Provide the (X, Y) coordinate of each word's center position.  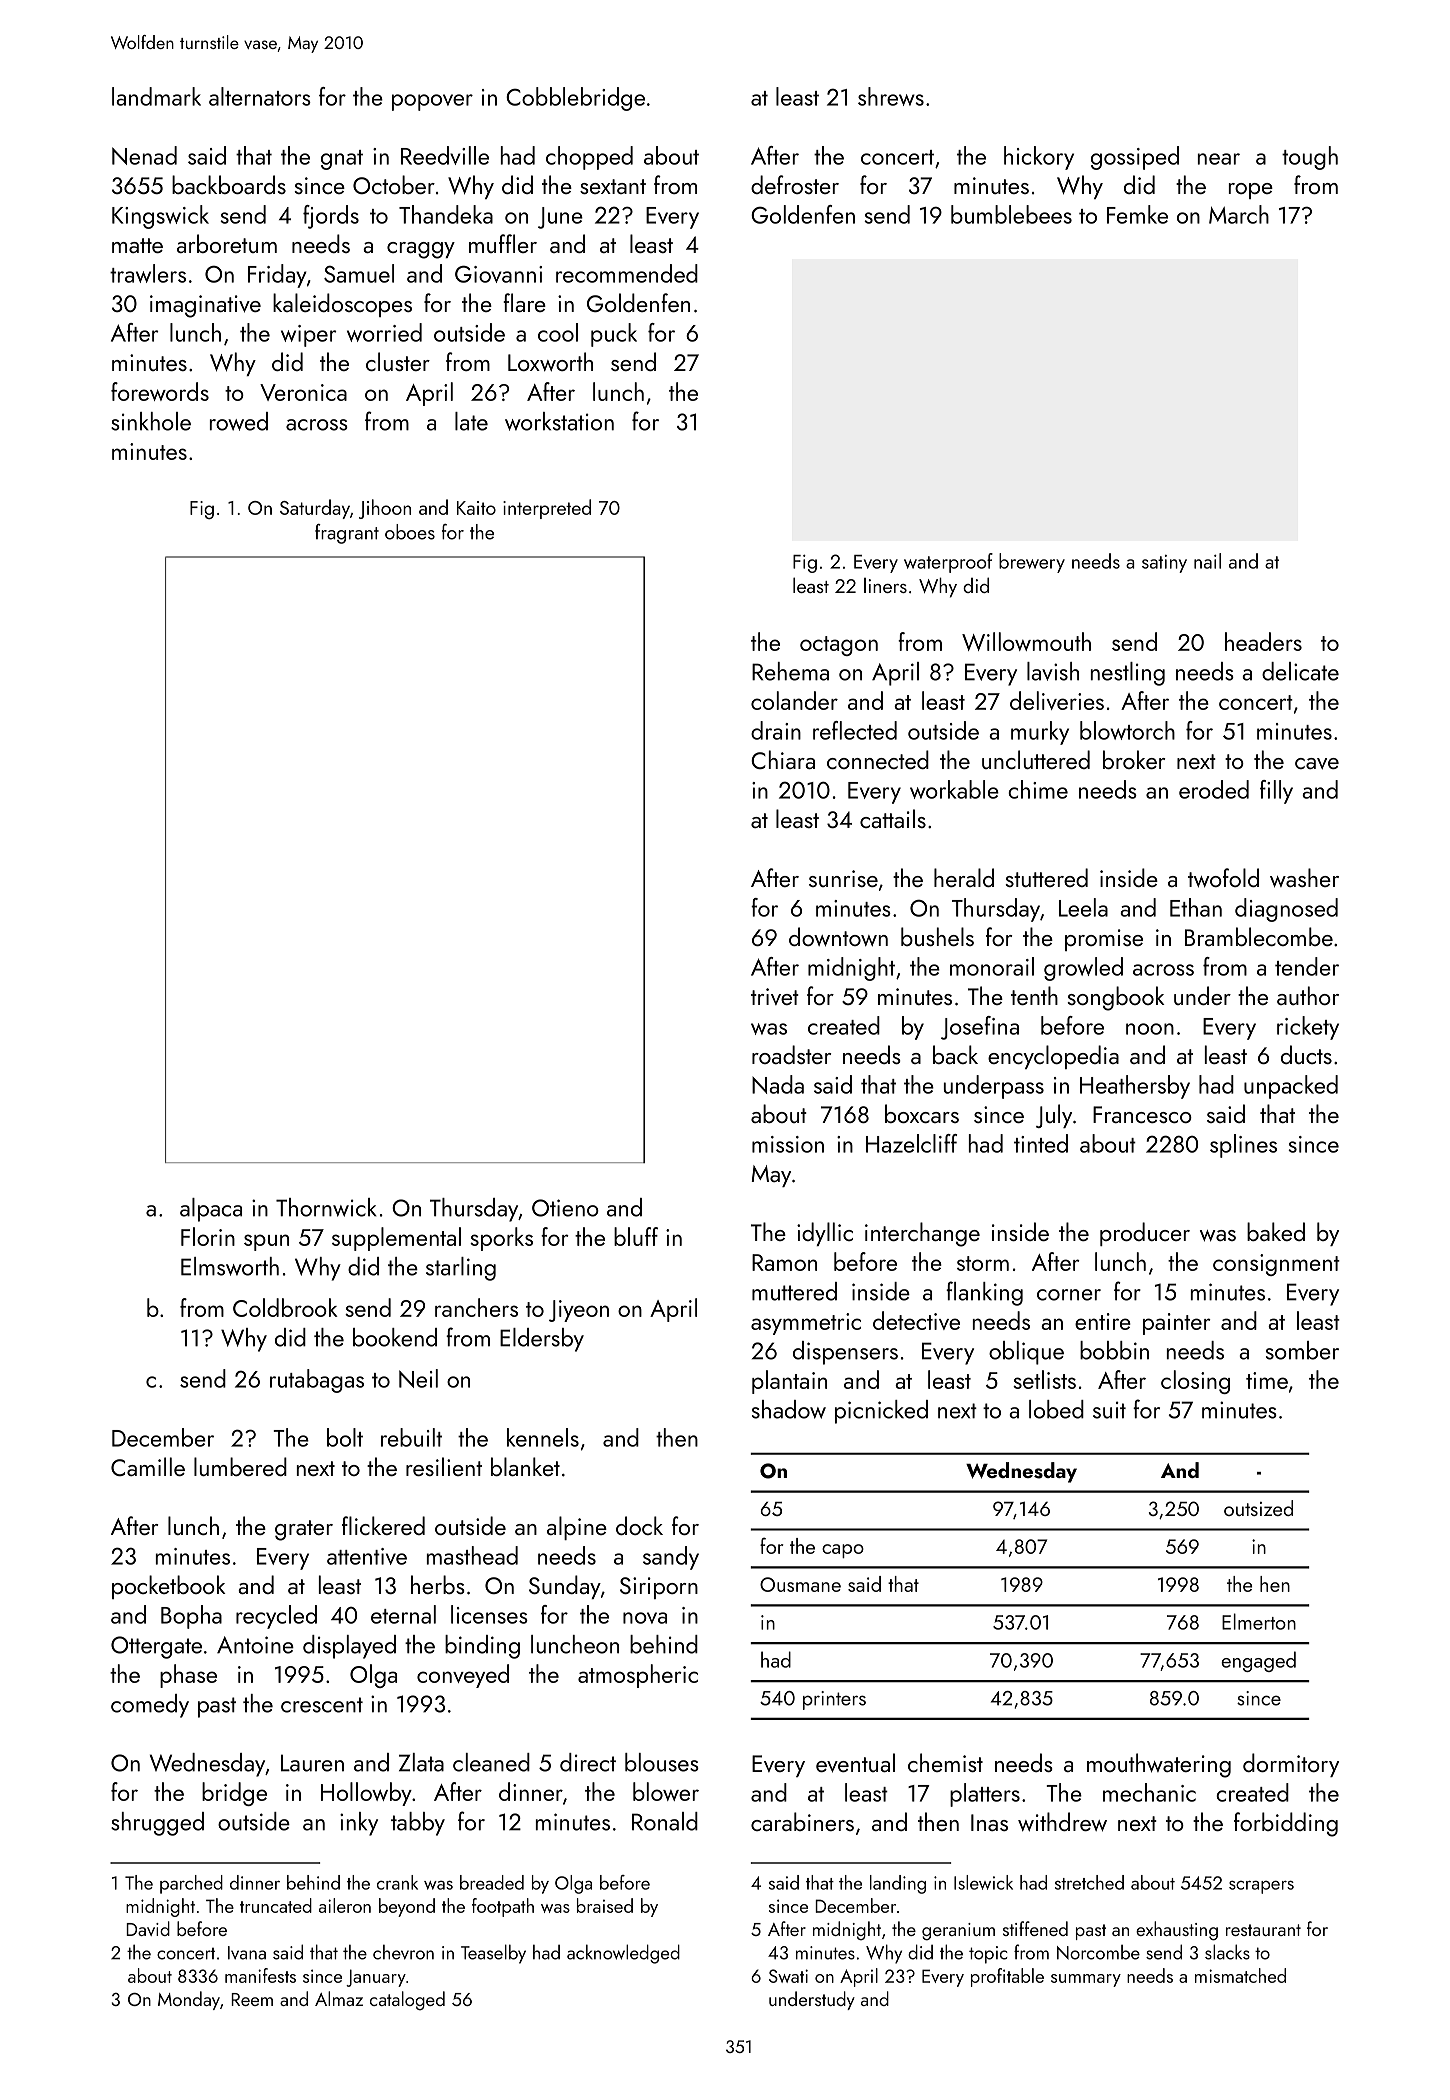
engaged (1258, 1661)
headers (1263, 641)
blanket (525, 1466)
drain (776, 730)
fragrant (347, 534)
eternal (403, 1614)
